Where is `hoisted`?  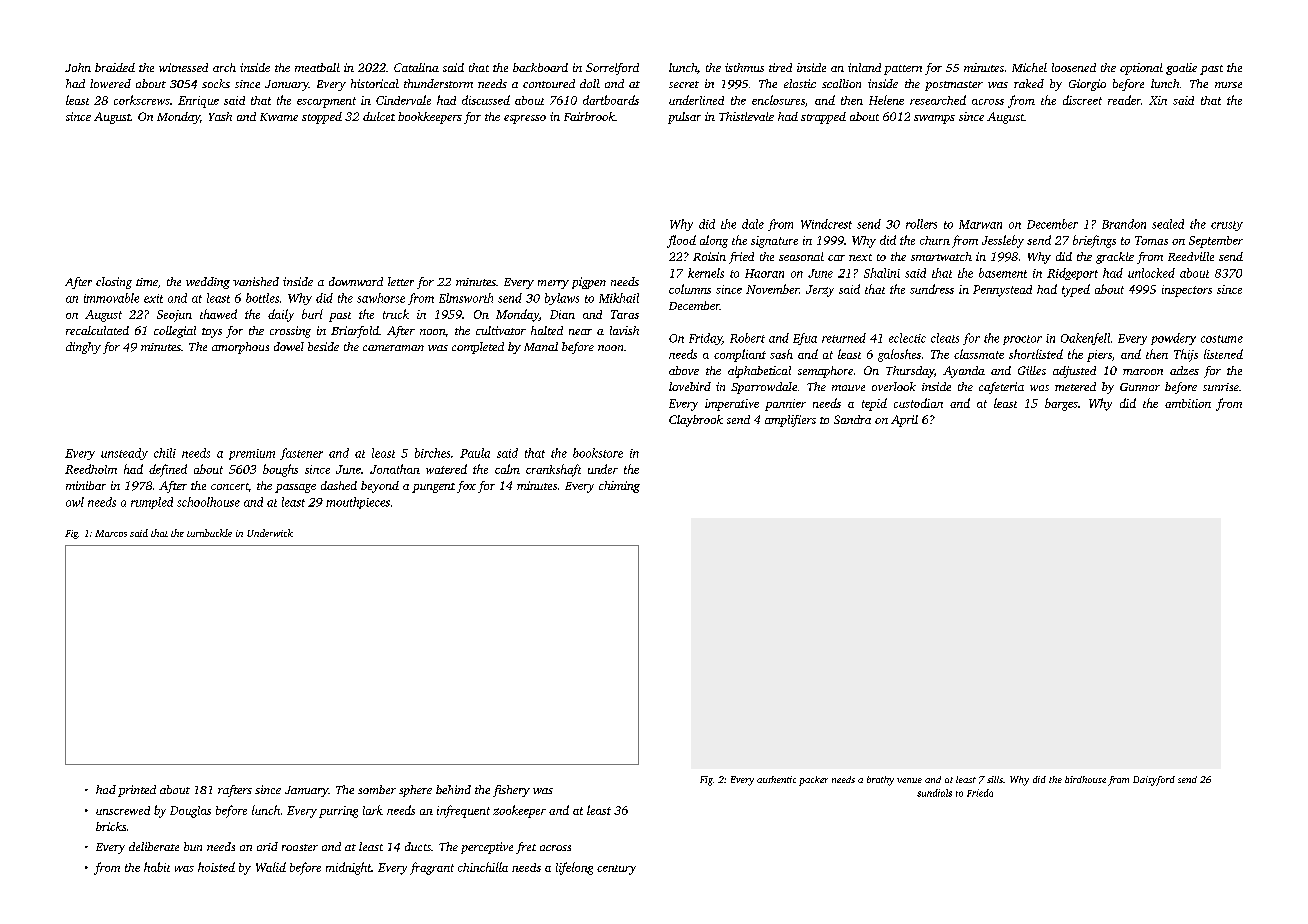 hoisted is located at coordinates (216, 867).
